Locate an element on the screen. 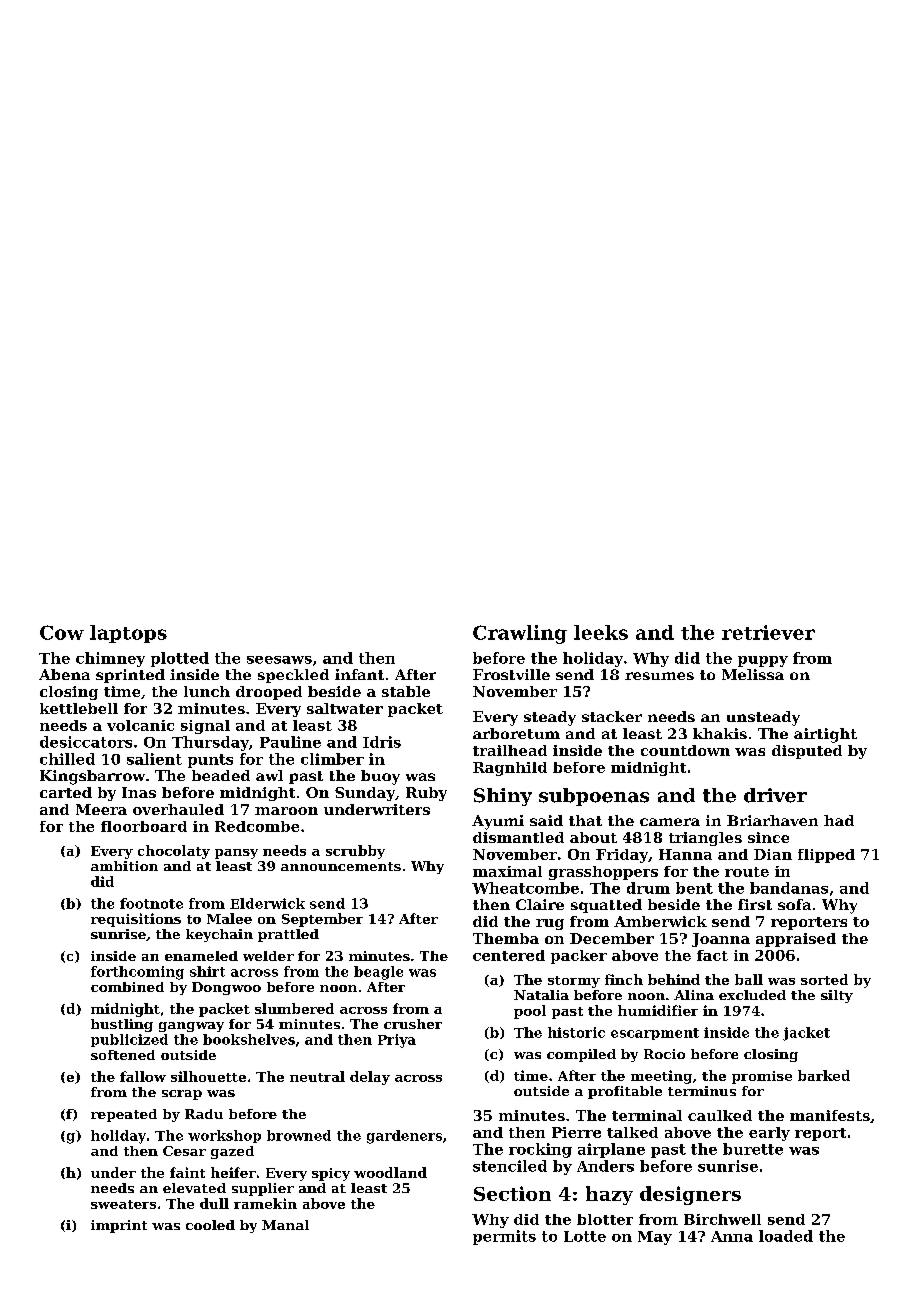  speckled is located at coordinates (293, 676).
